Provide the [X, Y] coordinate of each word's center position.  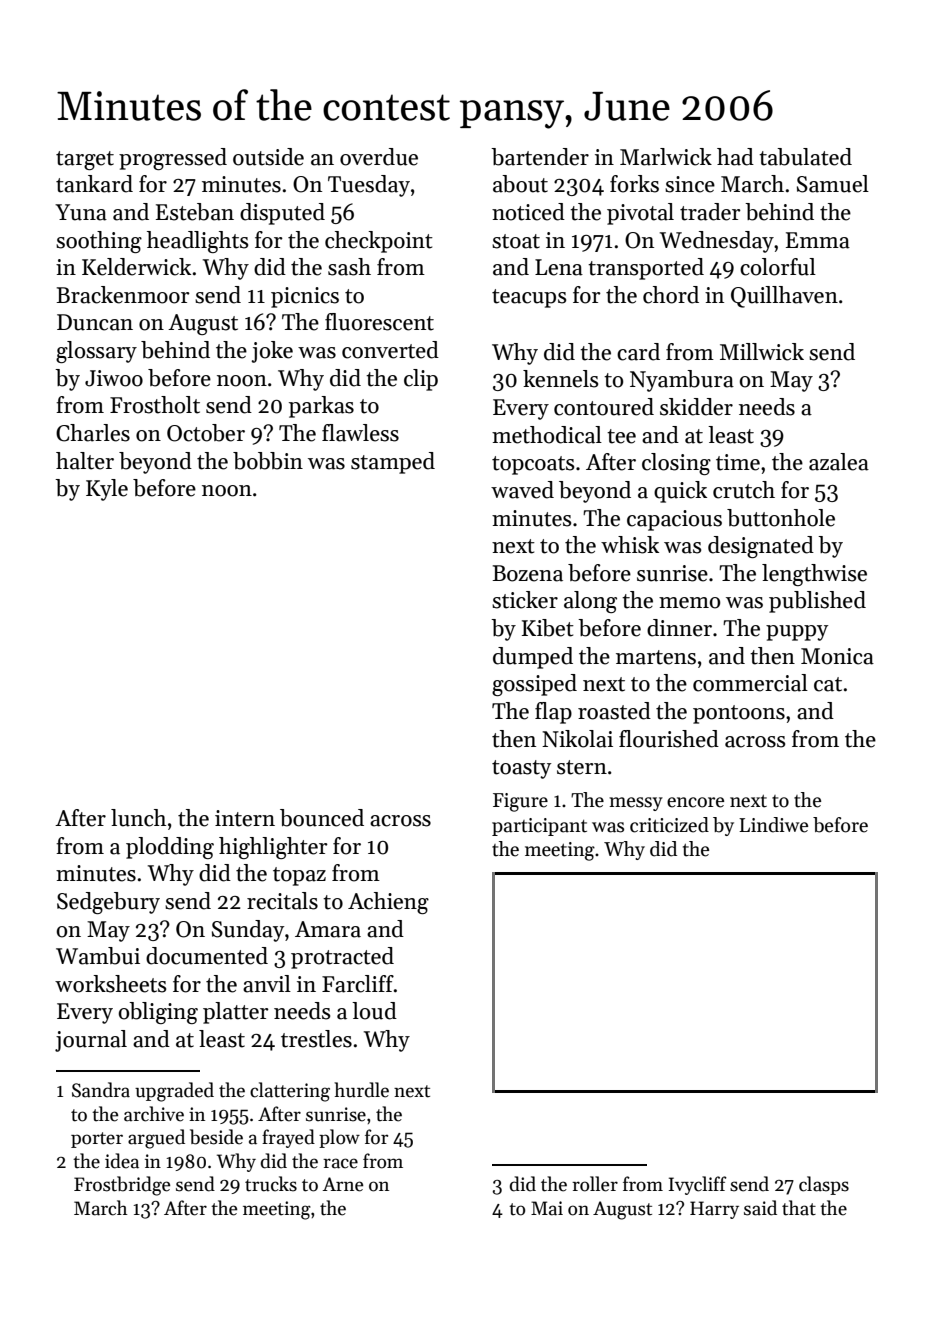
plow [339, 1138]
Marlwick [666, 157]
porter [97, 1140]
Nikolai [577, 739]
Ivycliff [698, 1185]
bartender [540, 157]
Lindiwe [773, 825]
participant [539, 827]
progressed [173, 159]
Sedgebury [108, 903]
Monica [837, 656]
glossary [96, 352]
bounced [322, 818]
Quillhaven [784, 297]
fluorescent [379, 322]
